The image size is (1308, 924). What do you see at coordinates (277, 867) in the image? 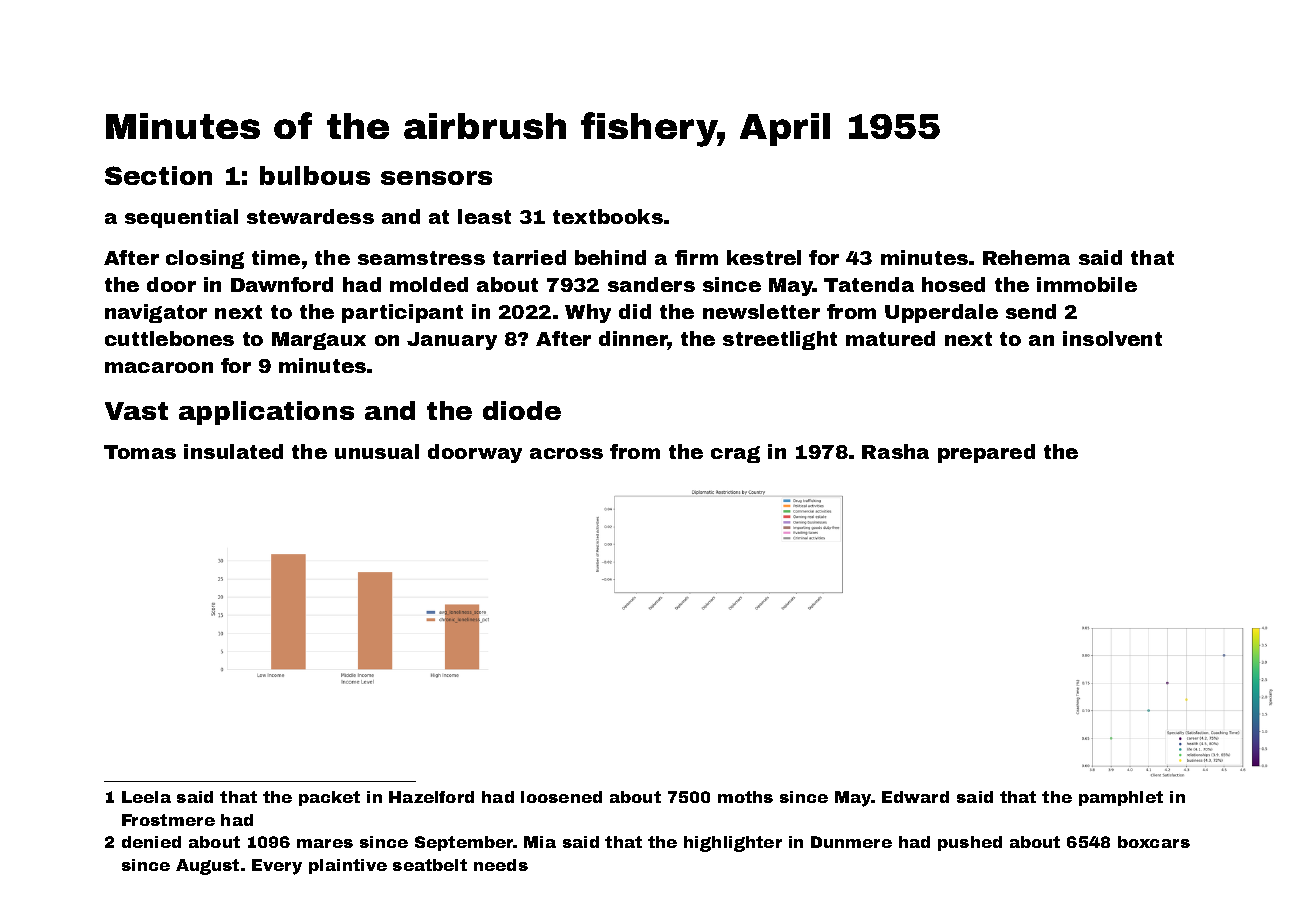
I see `Every` at bounding box center [277, 867].
